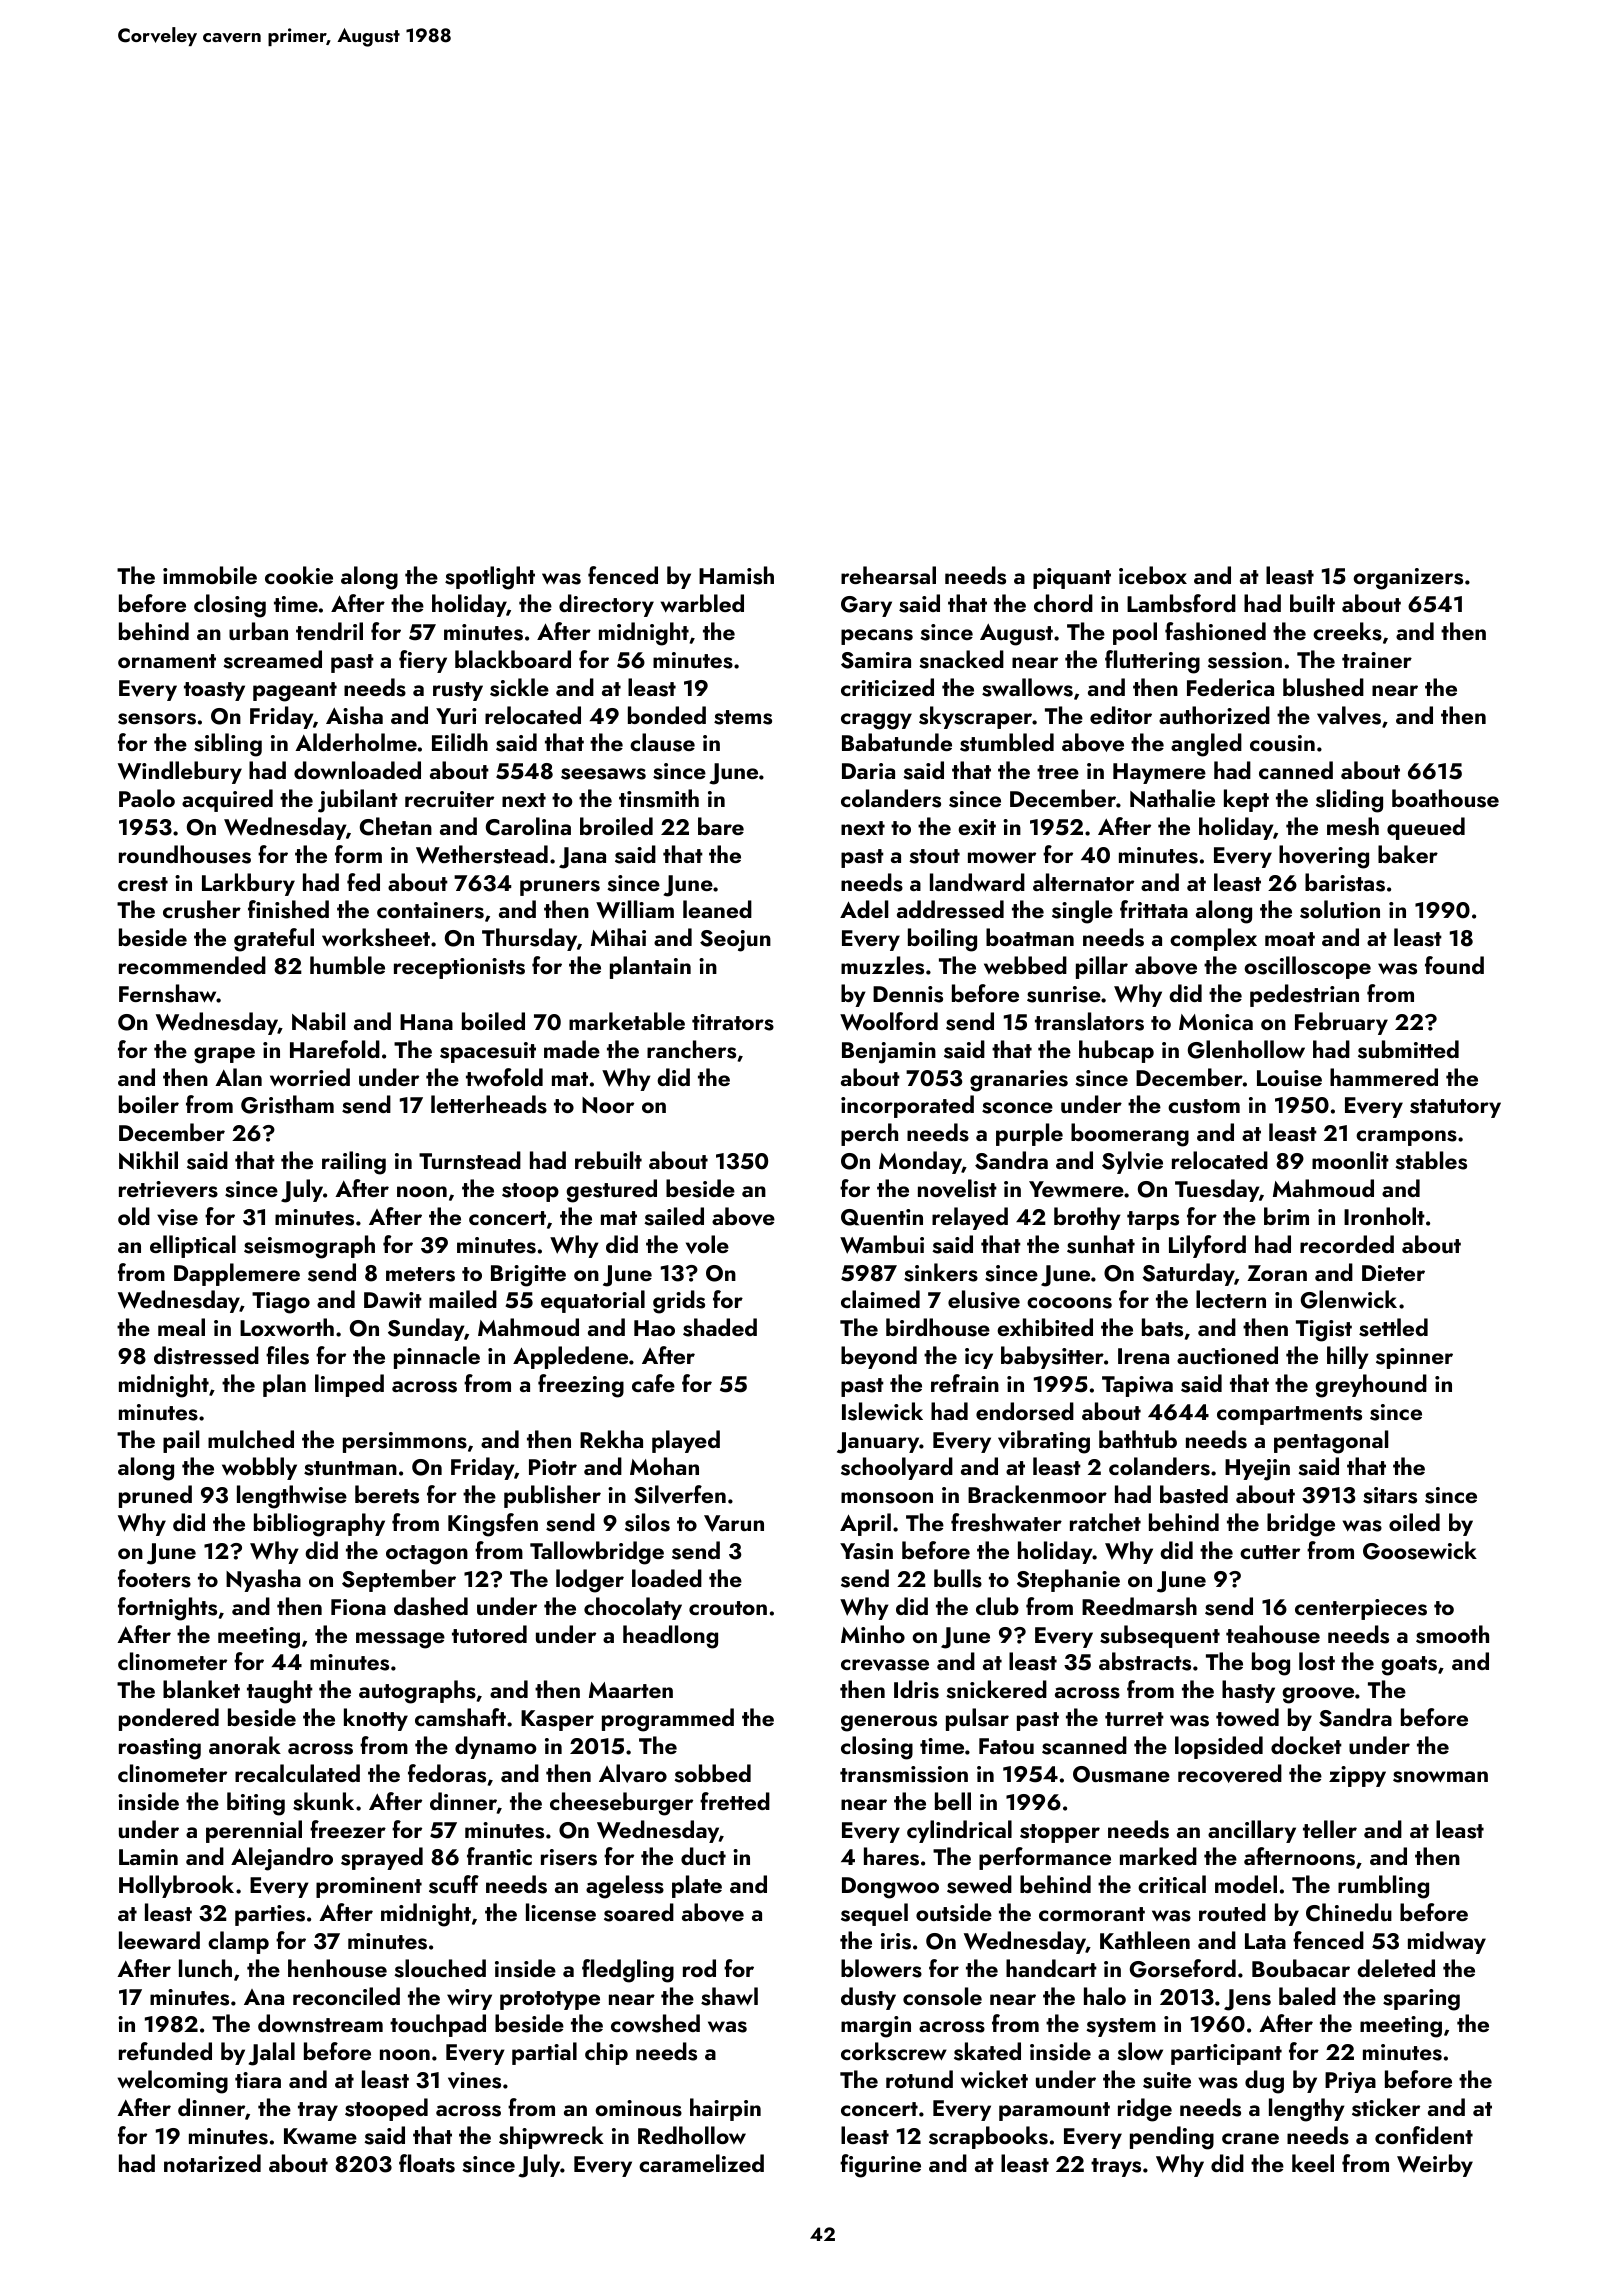 The height and width of the page is (2292, 1620). I want to click on trainer, so click(1377, 660).
